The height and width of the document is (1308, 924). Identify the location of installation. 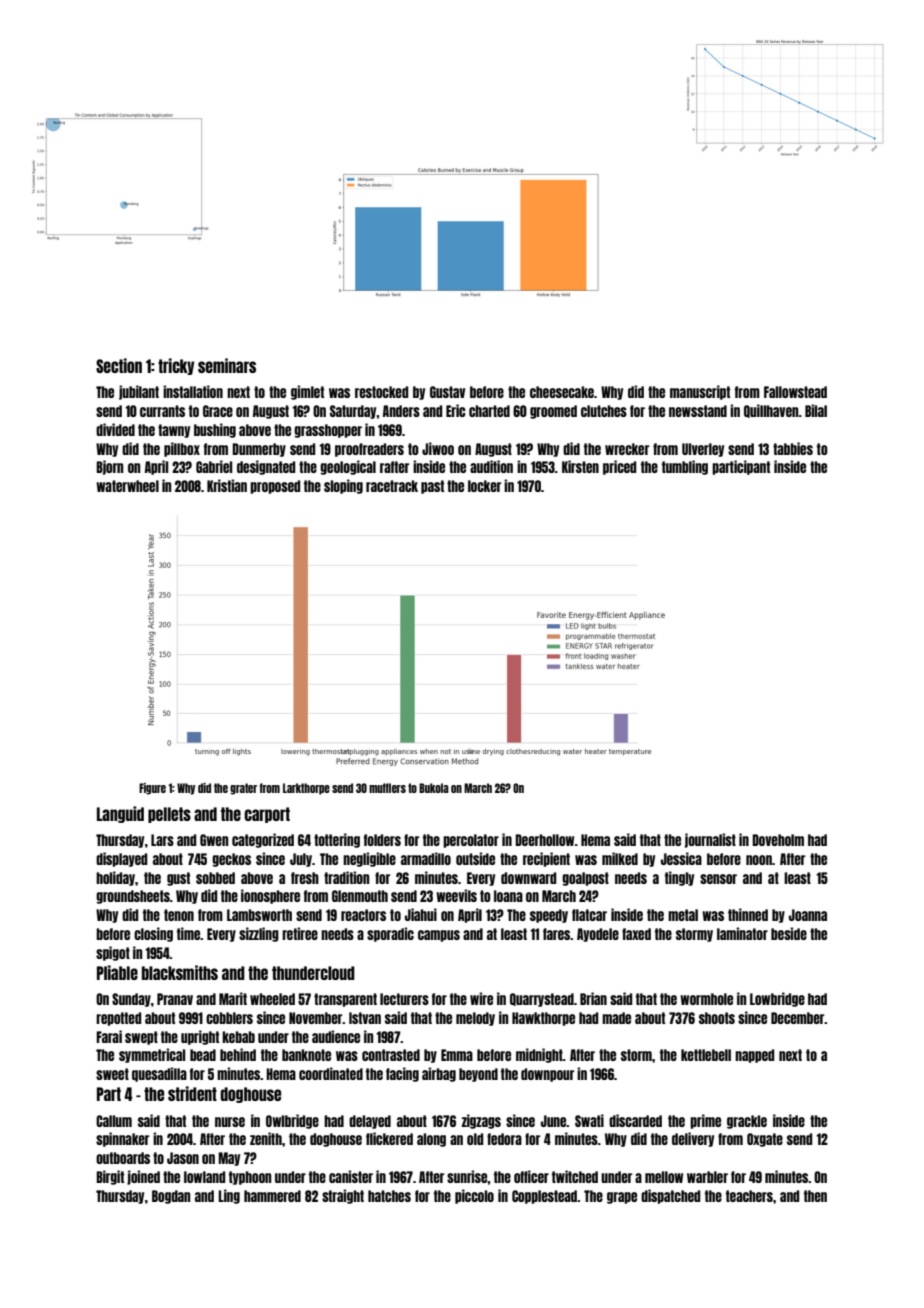
(193, 391).
